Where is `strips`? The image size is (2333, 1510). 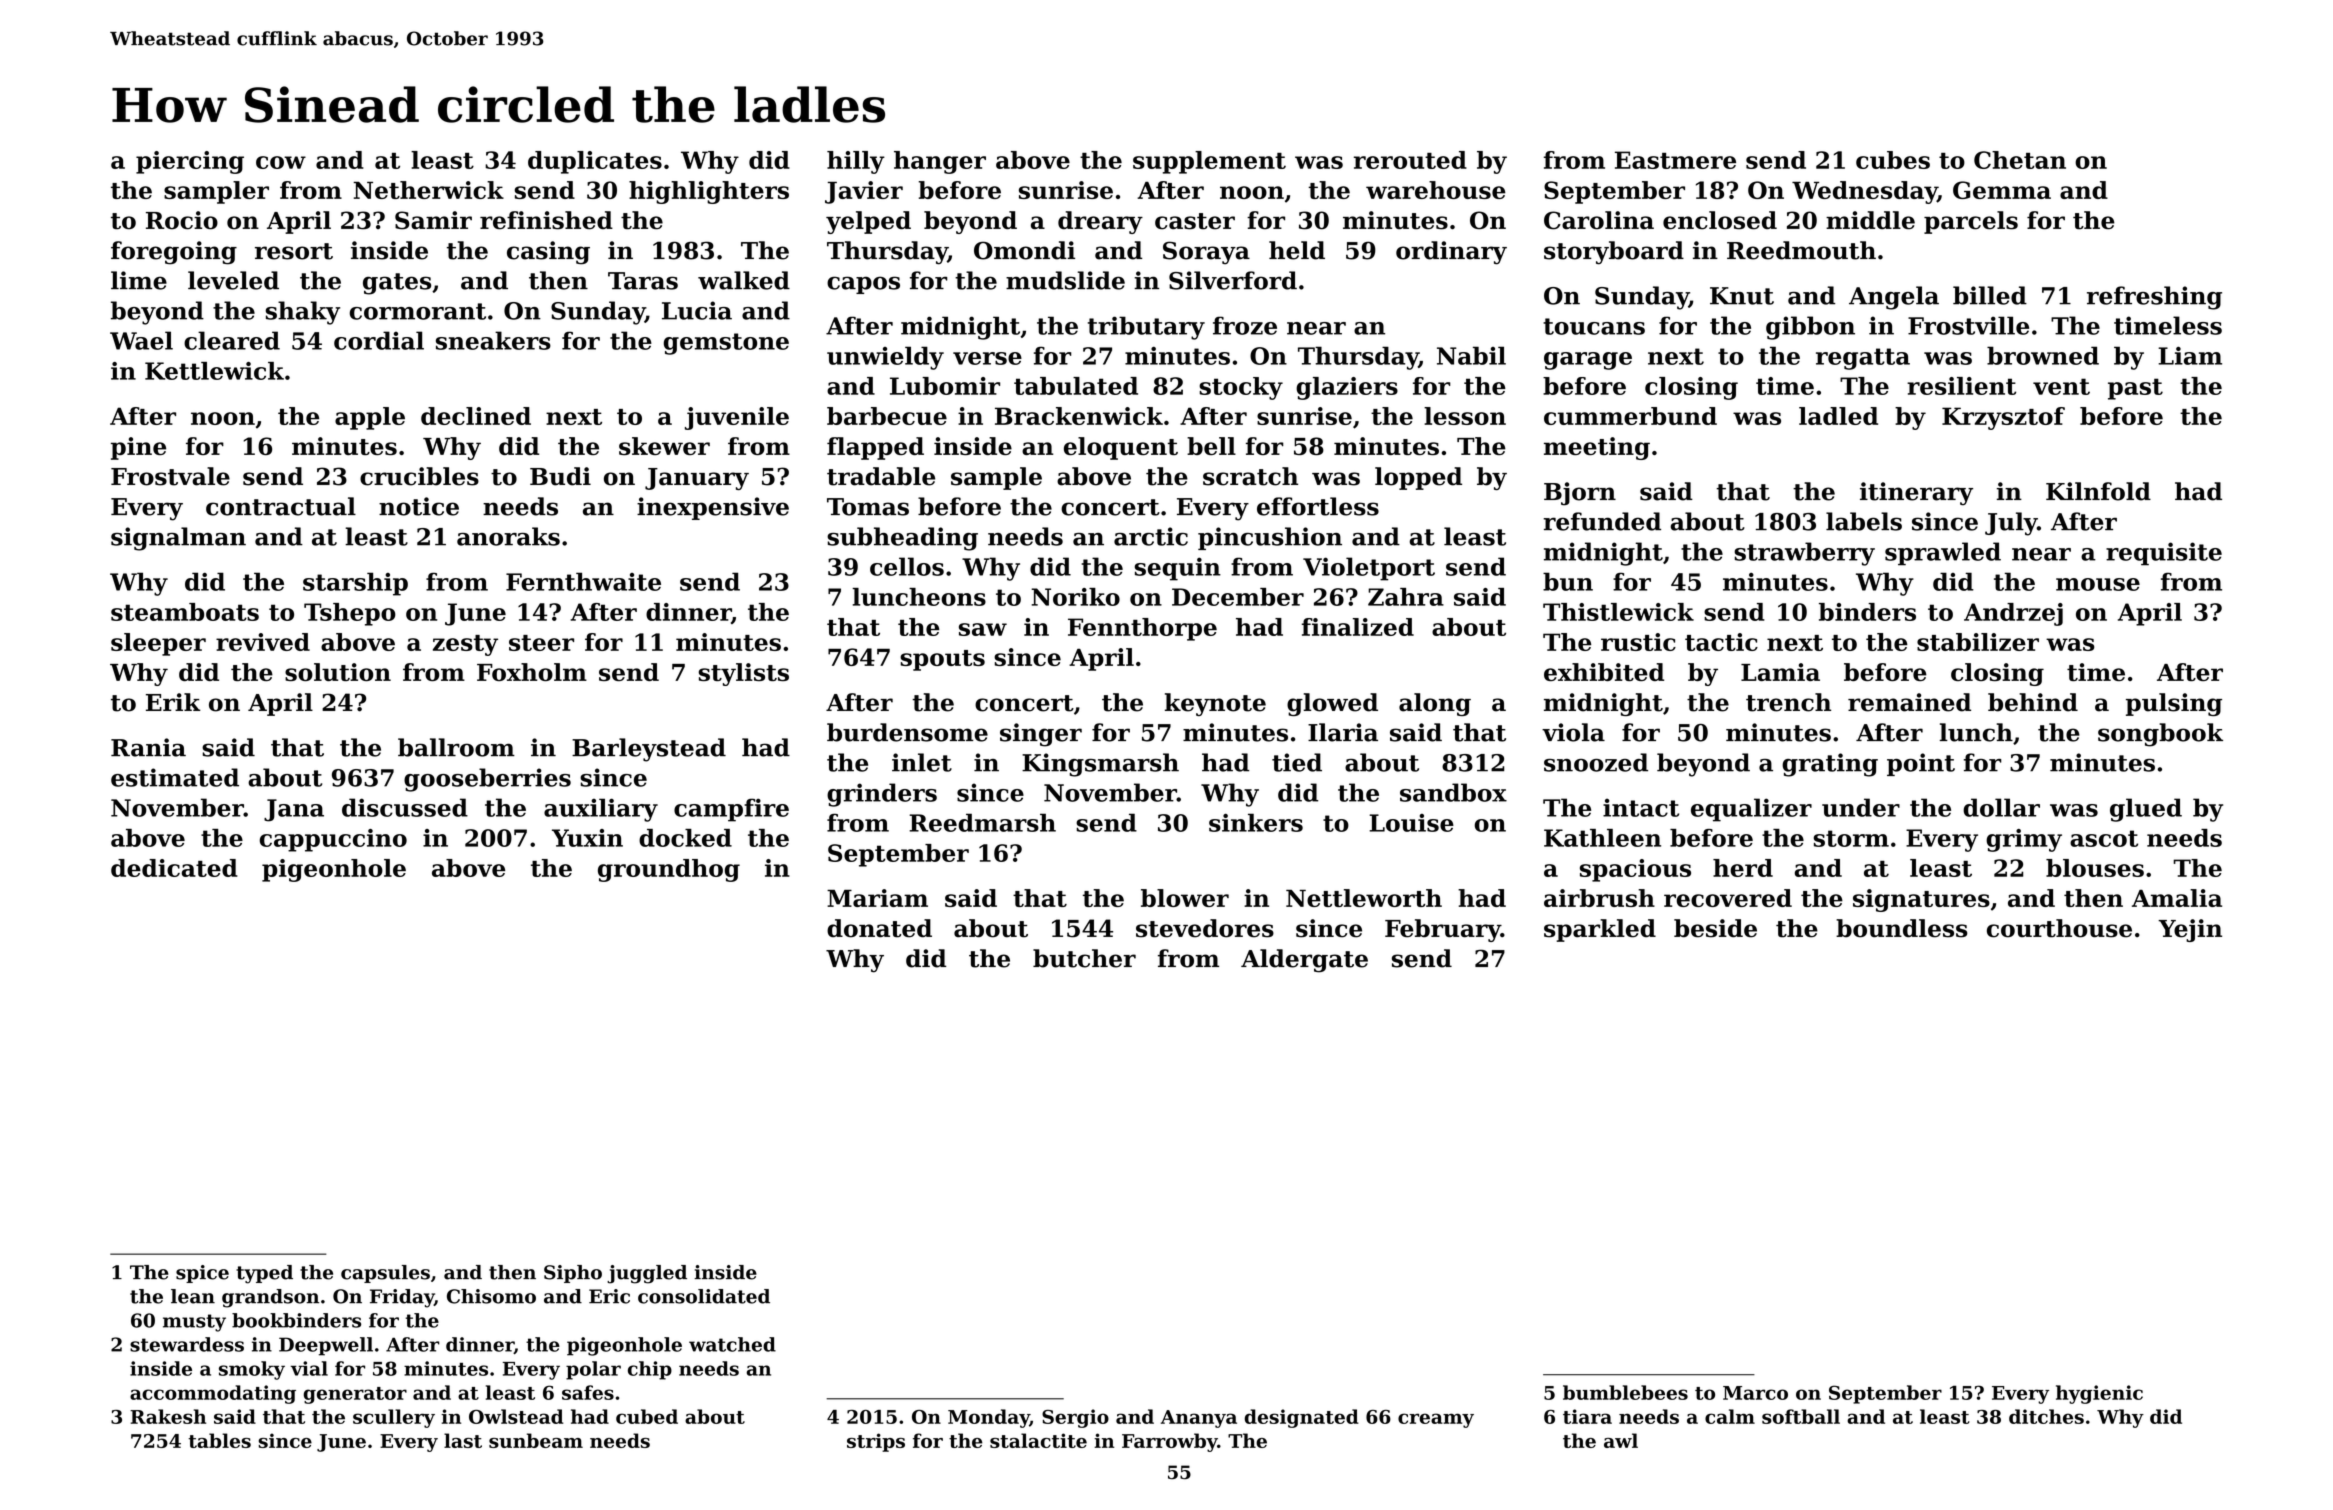 strips is located at coordinates (876, 1442).
